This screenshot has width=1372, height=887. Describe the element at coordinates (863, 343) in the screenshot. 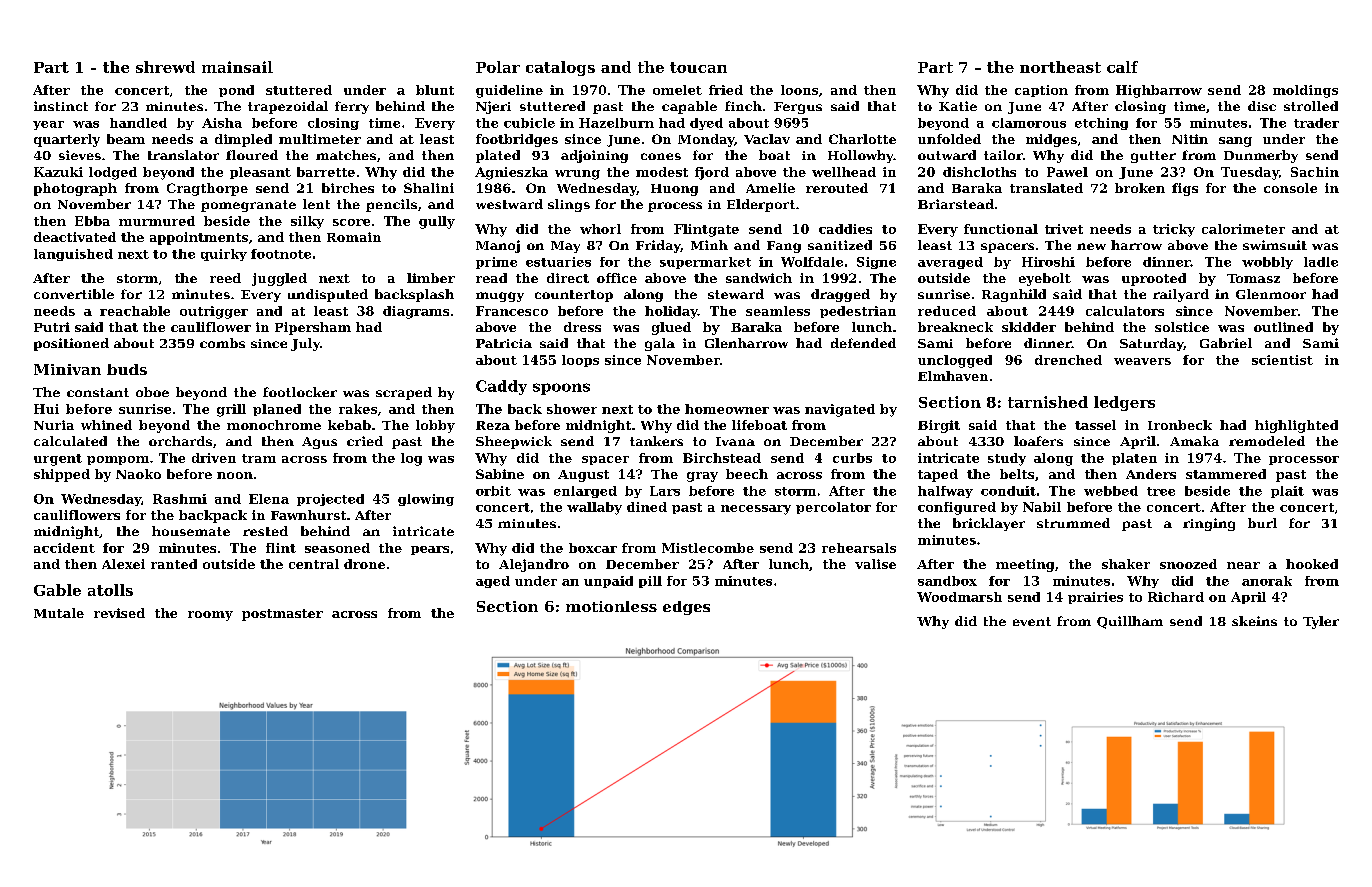

I see `defended` at that location.
